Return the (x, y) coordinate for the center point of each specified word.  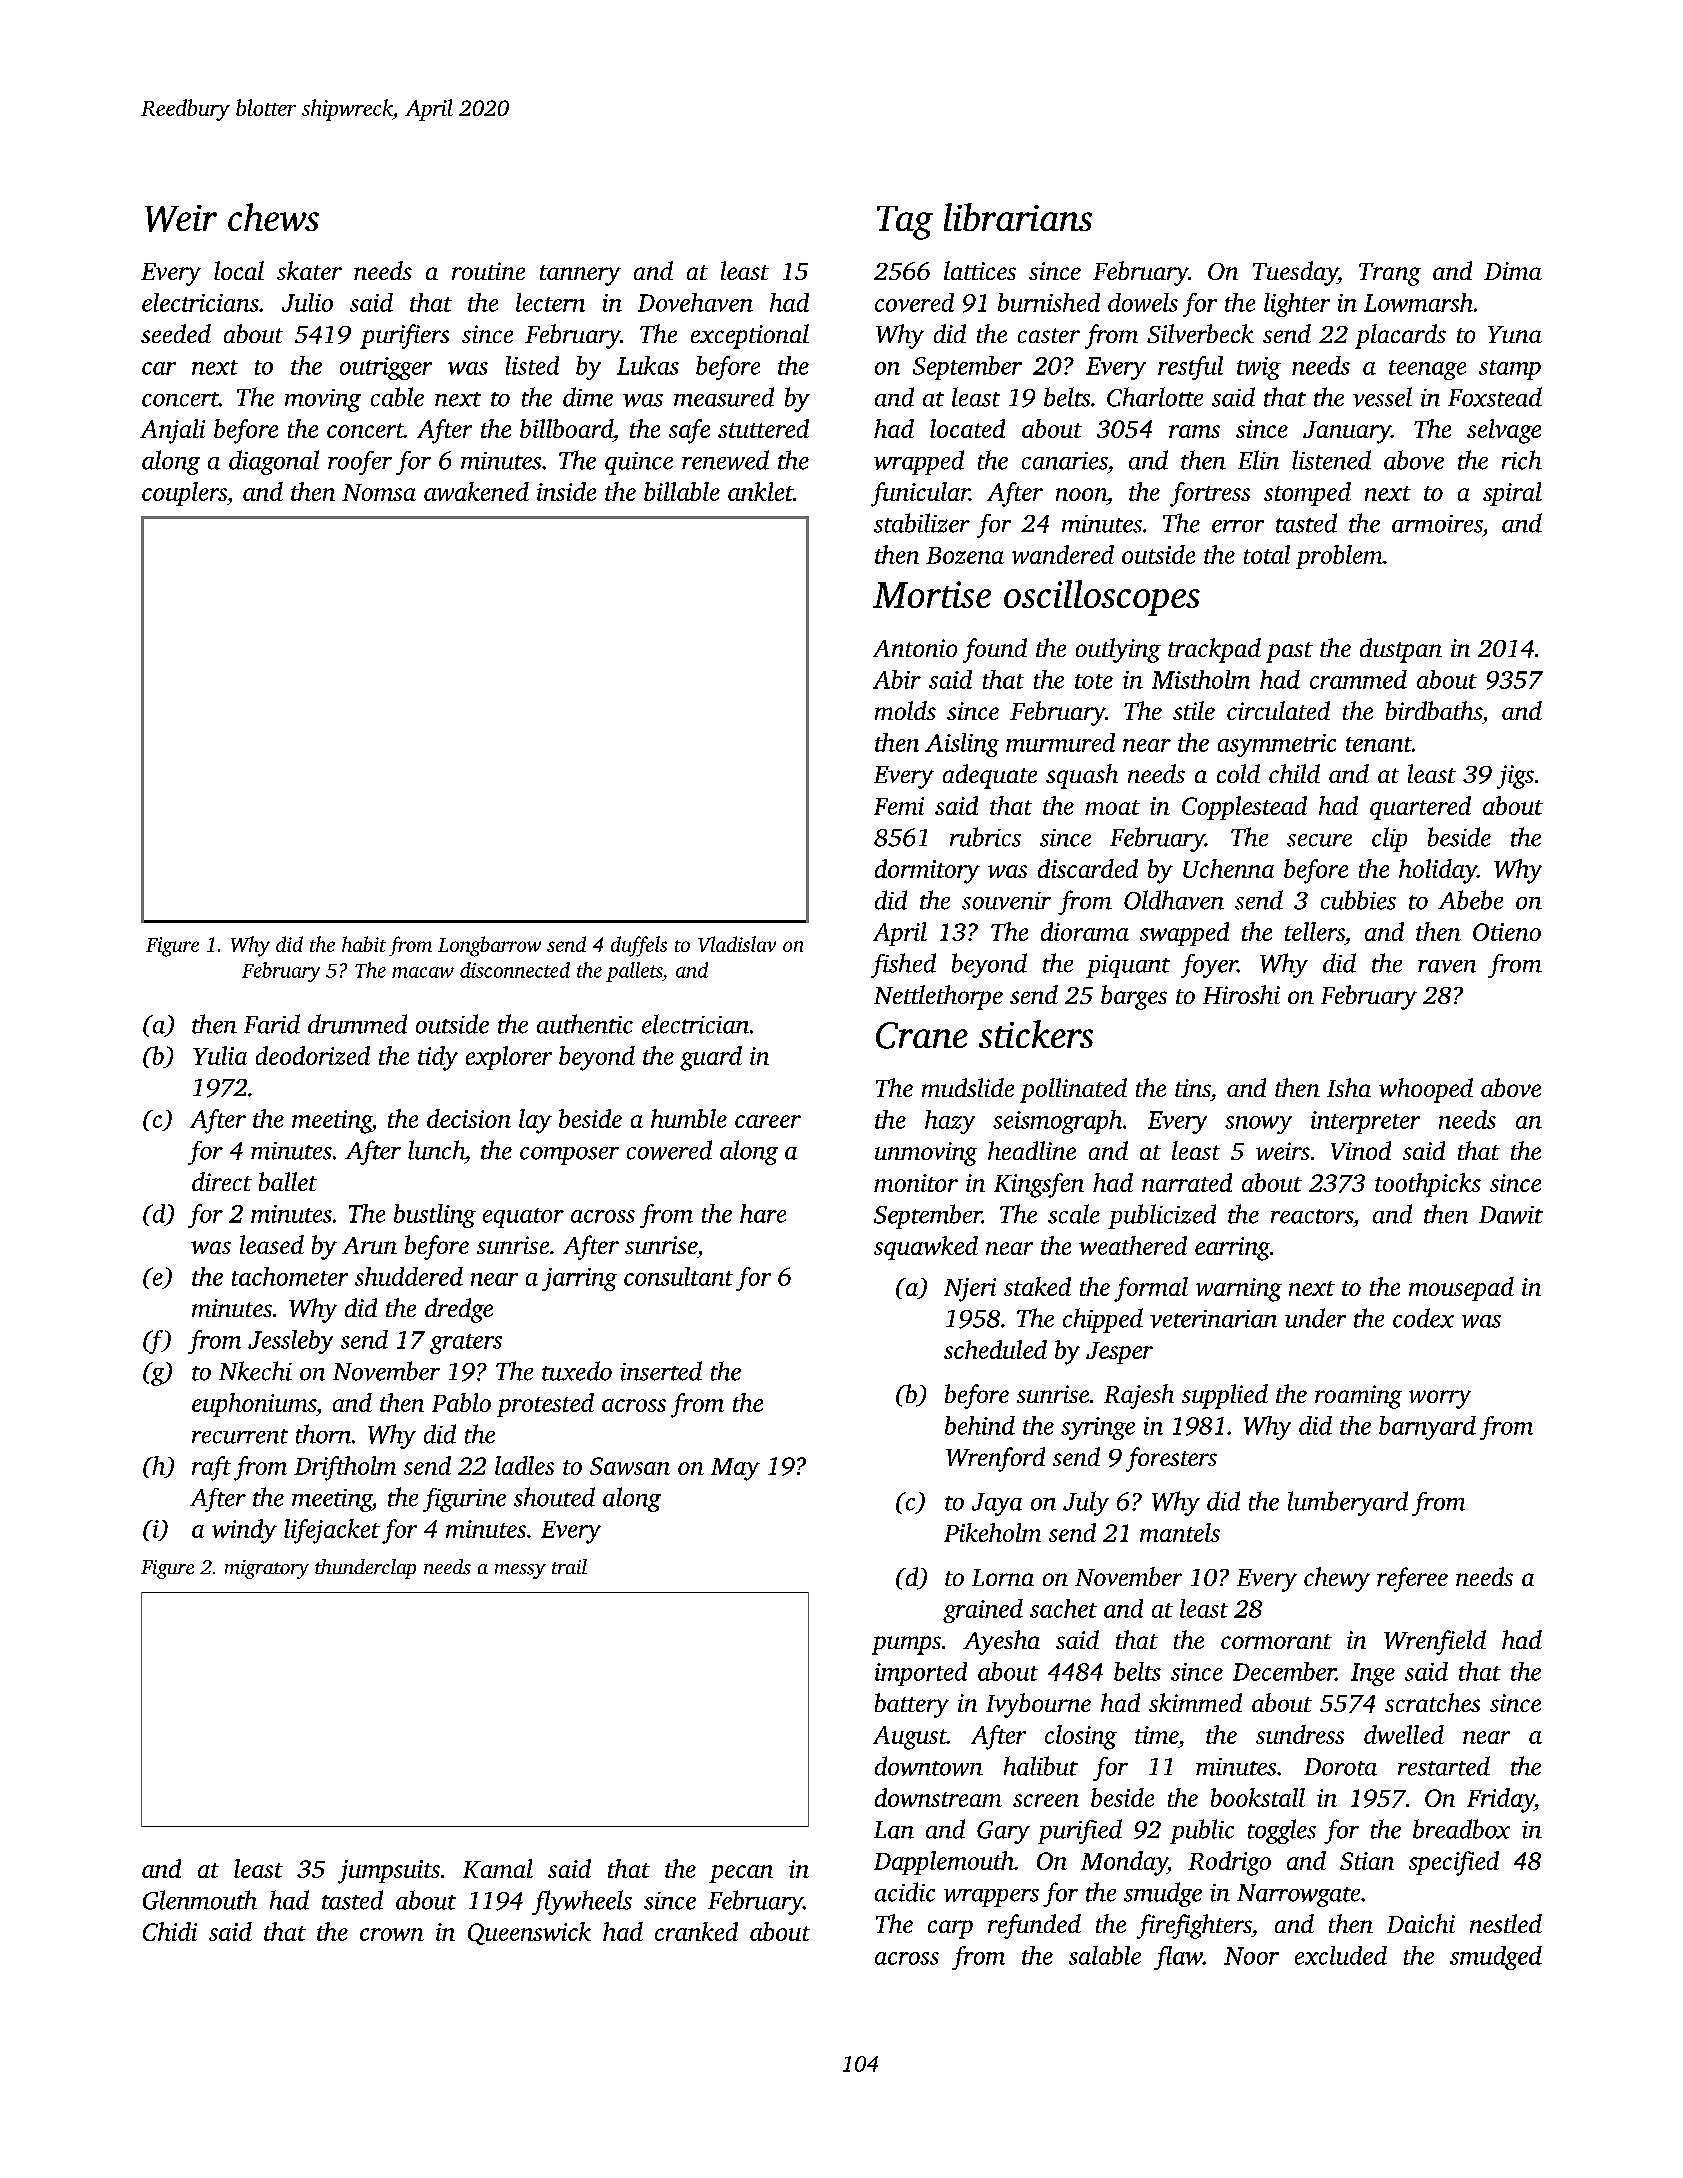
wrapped (919, 462)
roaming (1358, 1397)
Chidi (170, 1931)
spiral (1512, 494)
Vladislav (737, 944)
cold (1238, 773)
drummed (357, 1024)
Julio (307, 302)
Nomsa (379, 492)
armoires (1437, 524)
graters (466, 1344)
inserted (661, 1371)
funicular (920, 494)
